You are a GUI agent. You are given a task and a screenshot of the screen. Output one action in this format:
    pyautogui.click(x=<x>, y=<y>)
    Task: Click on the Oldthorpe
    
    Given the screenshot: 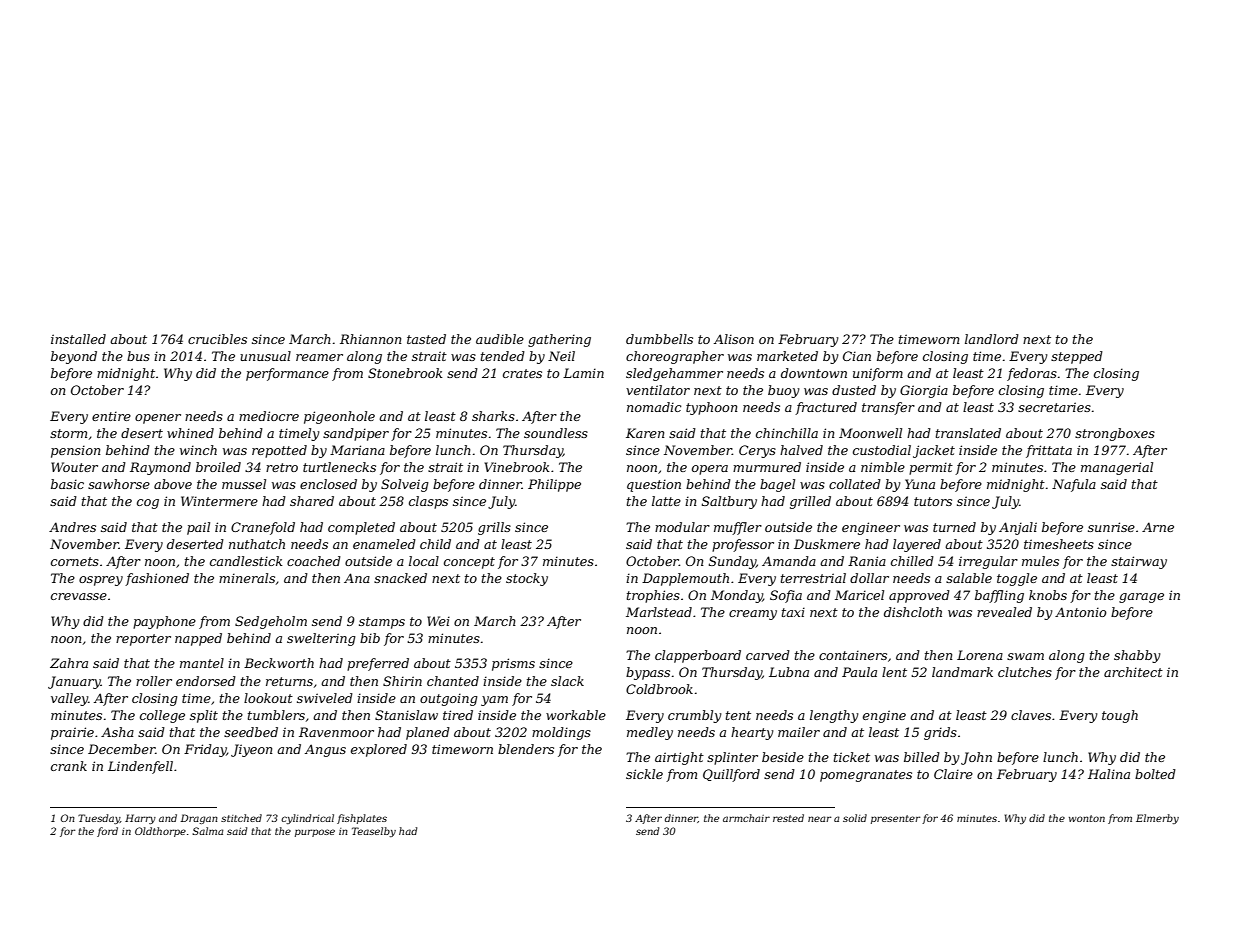 What is the action you would take?
    pyautogui.click(x=160, y=832)
